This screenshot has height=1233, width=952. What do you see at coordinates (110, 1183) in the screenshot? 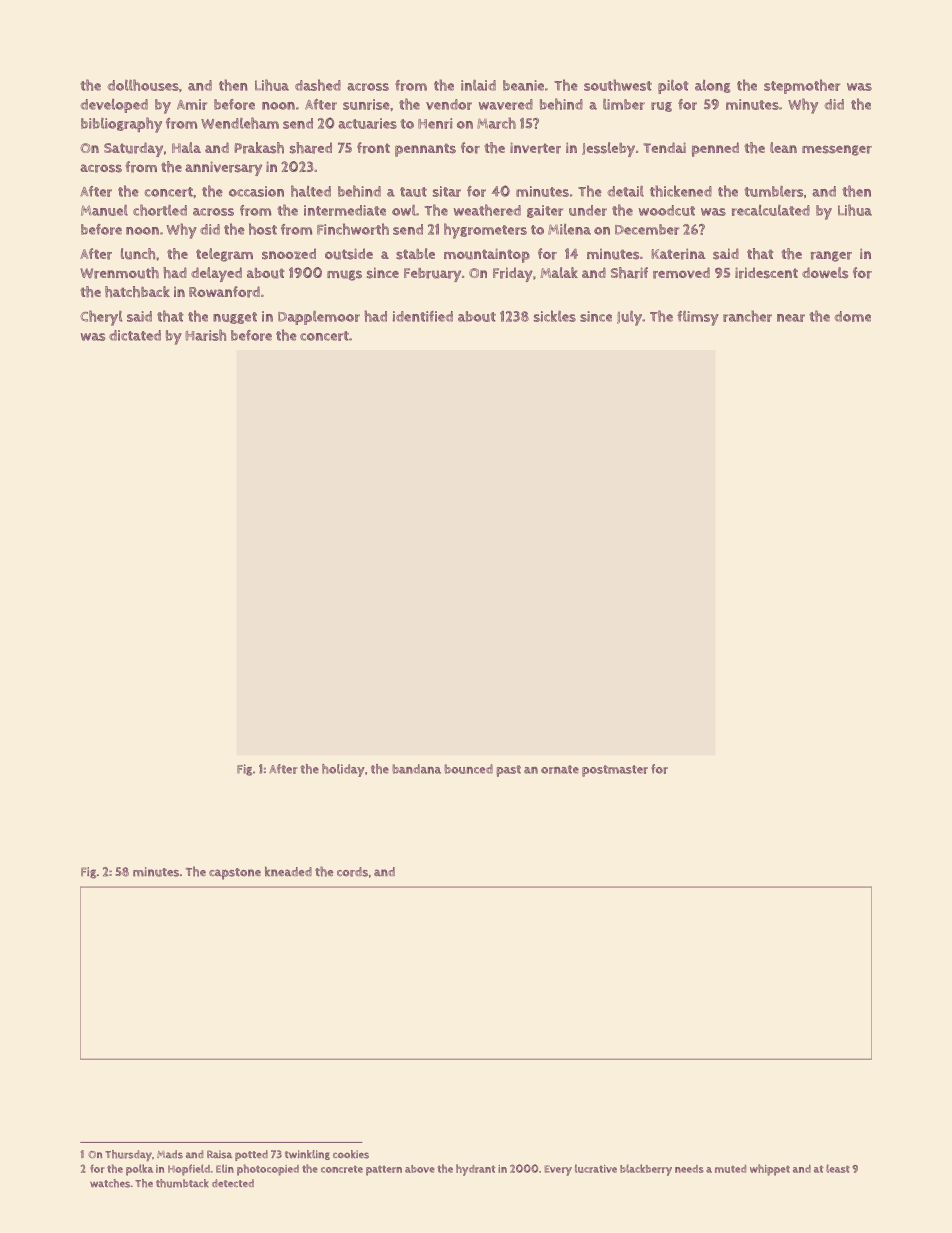
I see `watches` at bounding box center [110, 1183].
